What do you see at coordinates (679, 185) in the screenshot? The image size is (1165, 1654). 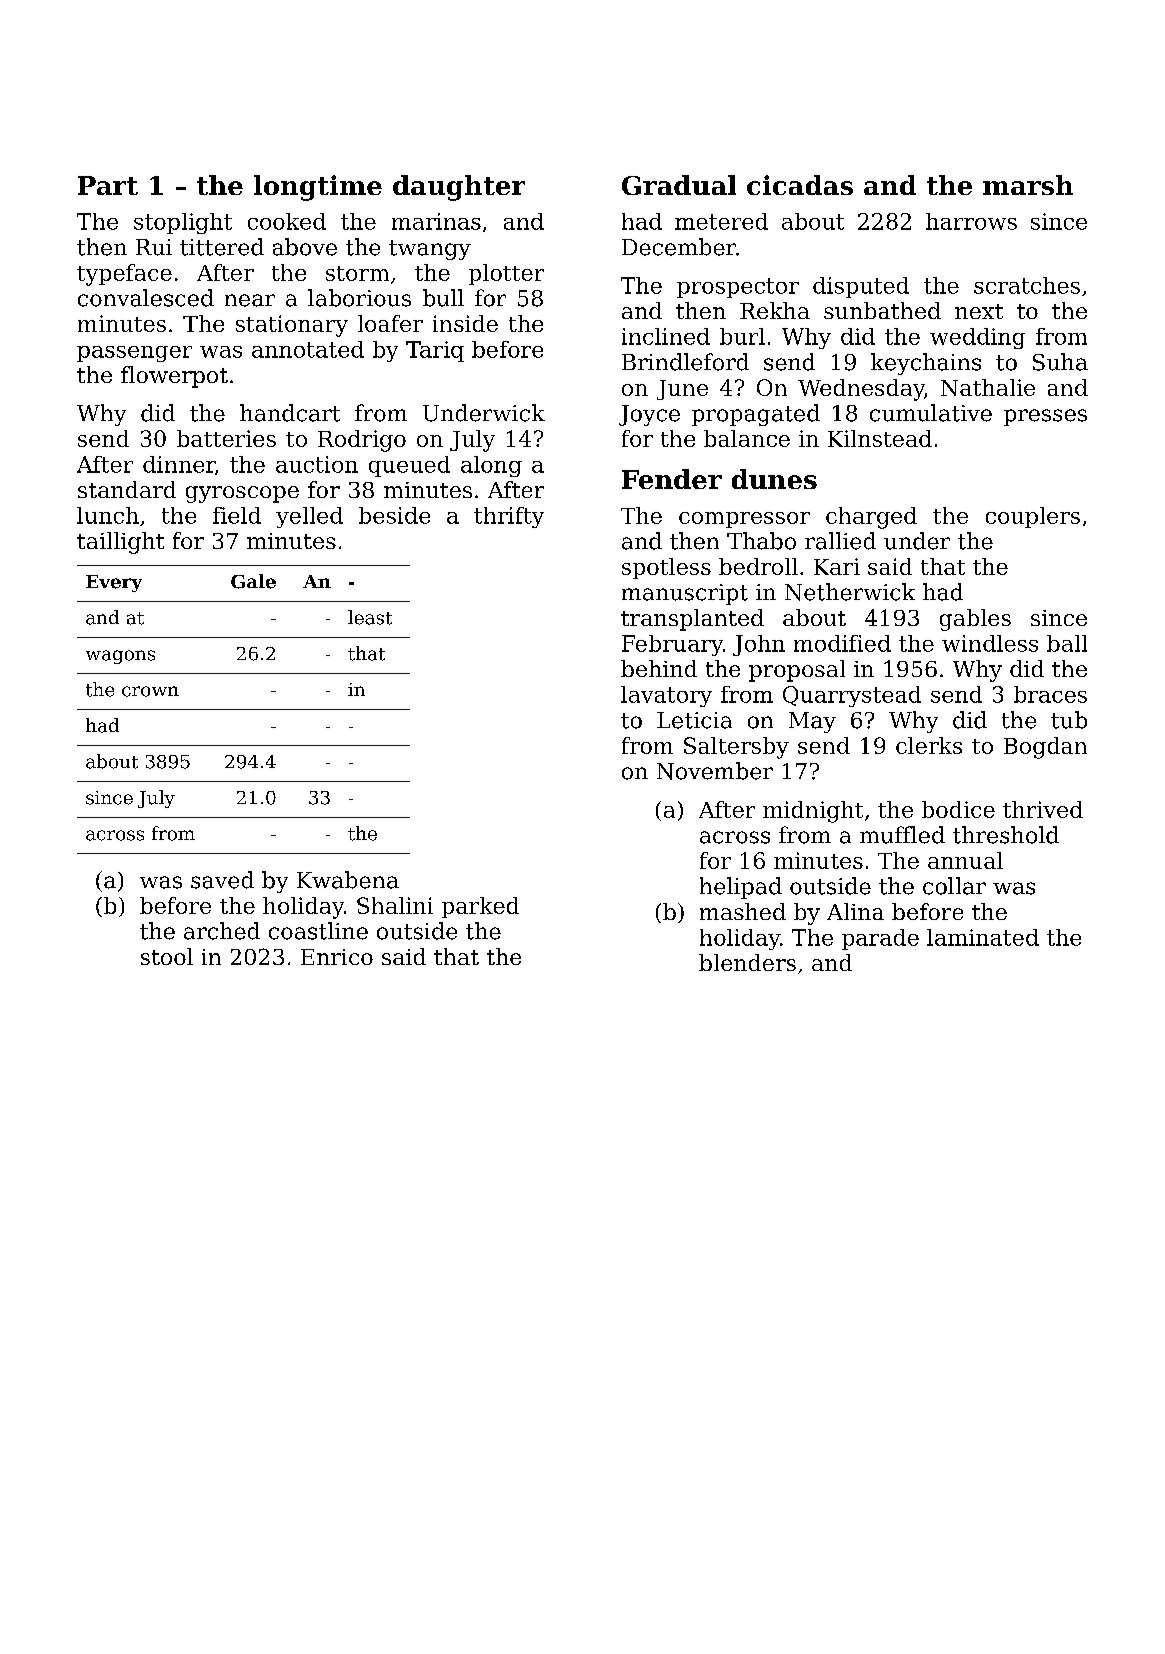 I see `Gradual` at bounding box center [679, 185].
